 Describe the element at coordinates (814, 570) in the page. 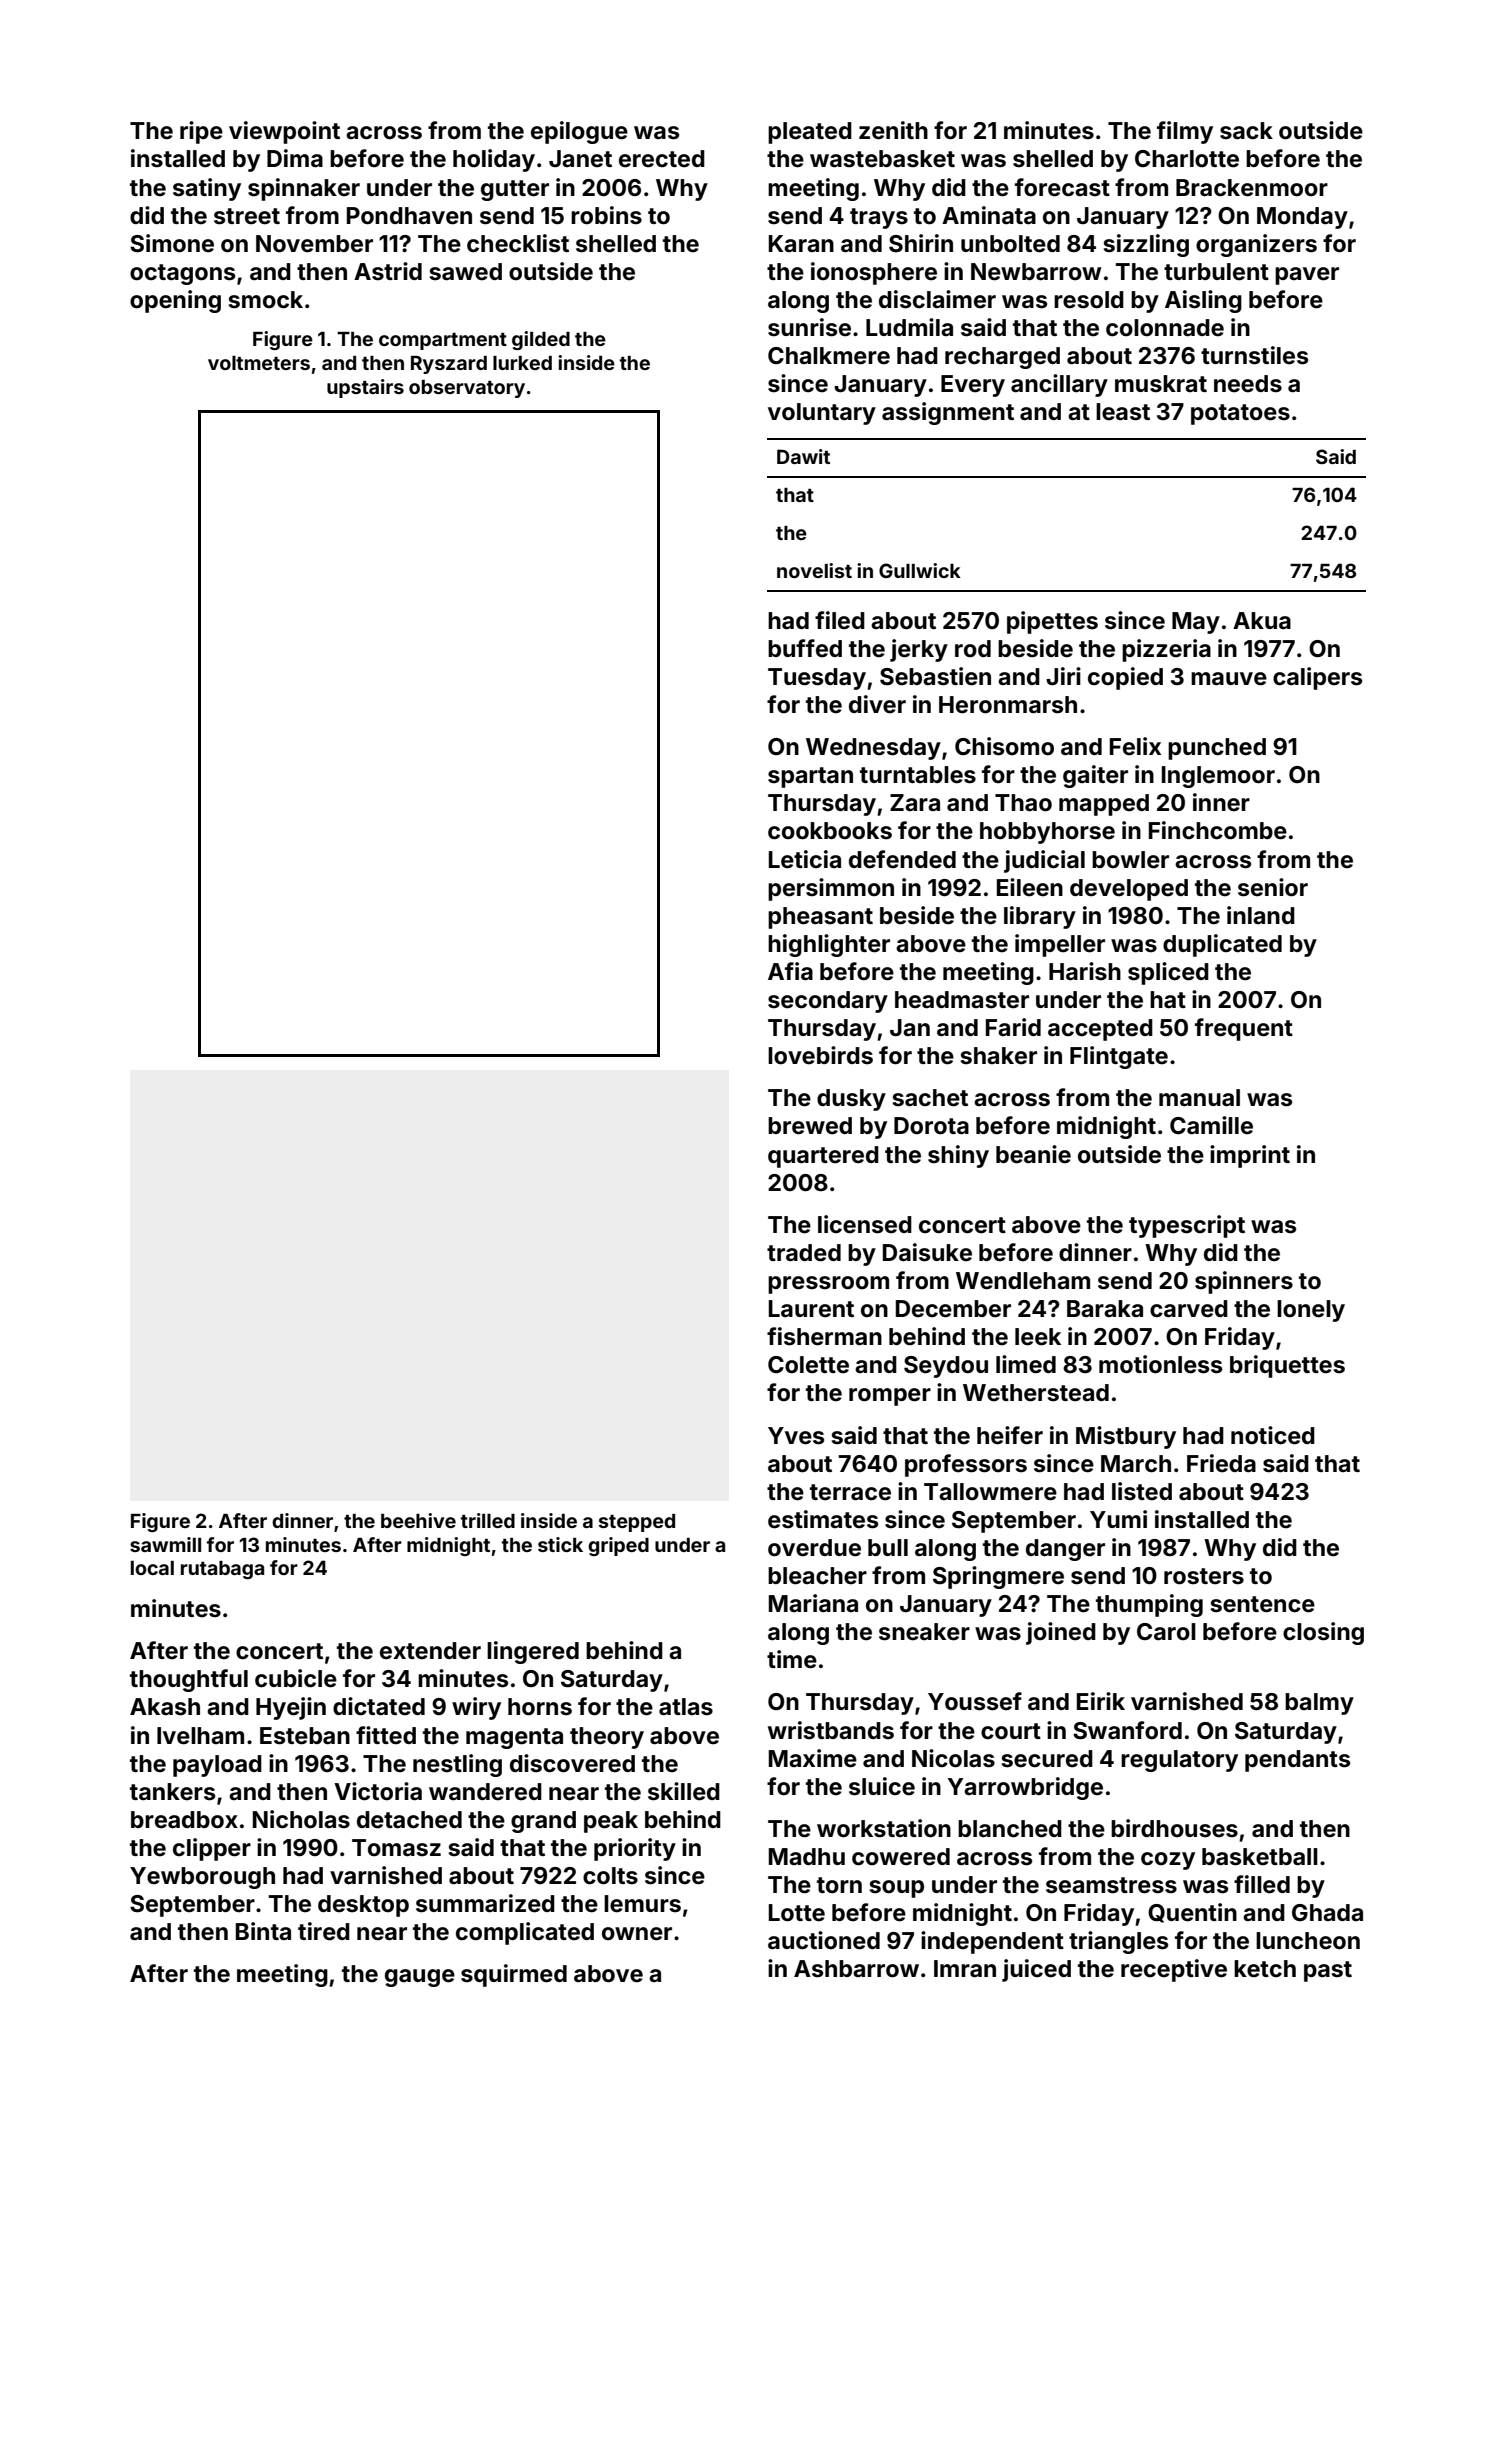

I see `novelist` at that location.
